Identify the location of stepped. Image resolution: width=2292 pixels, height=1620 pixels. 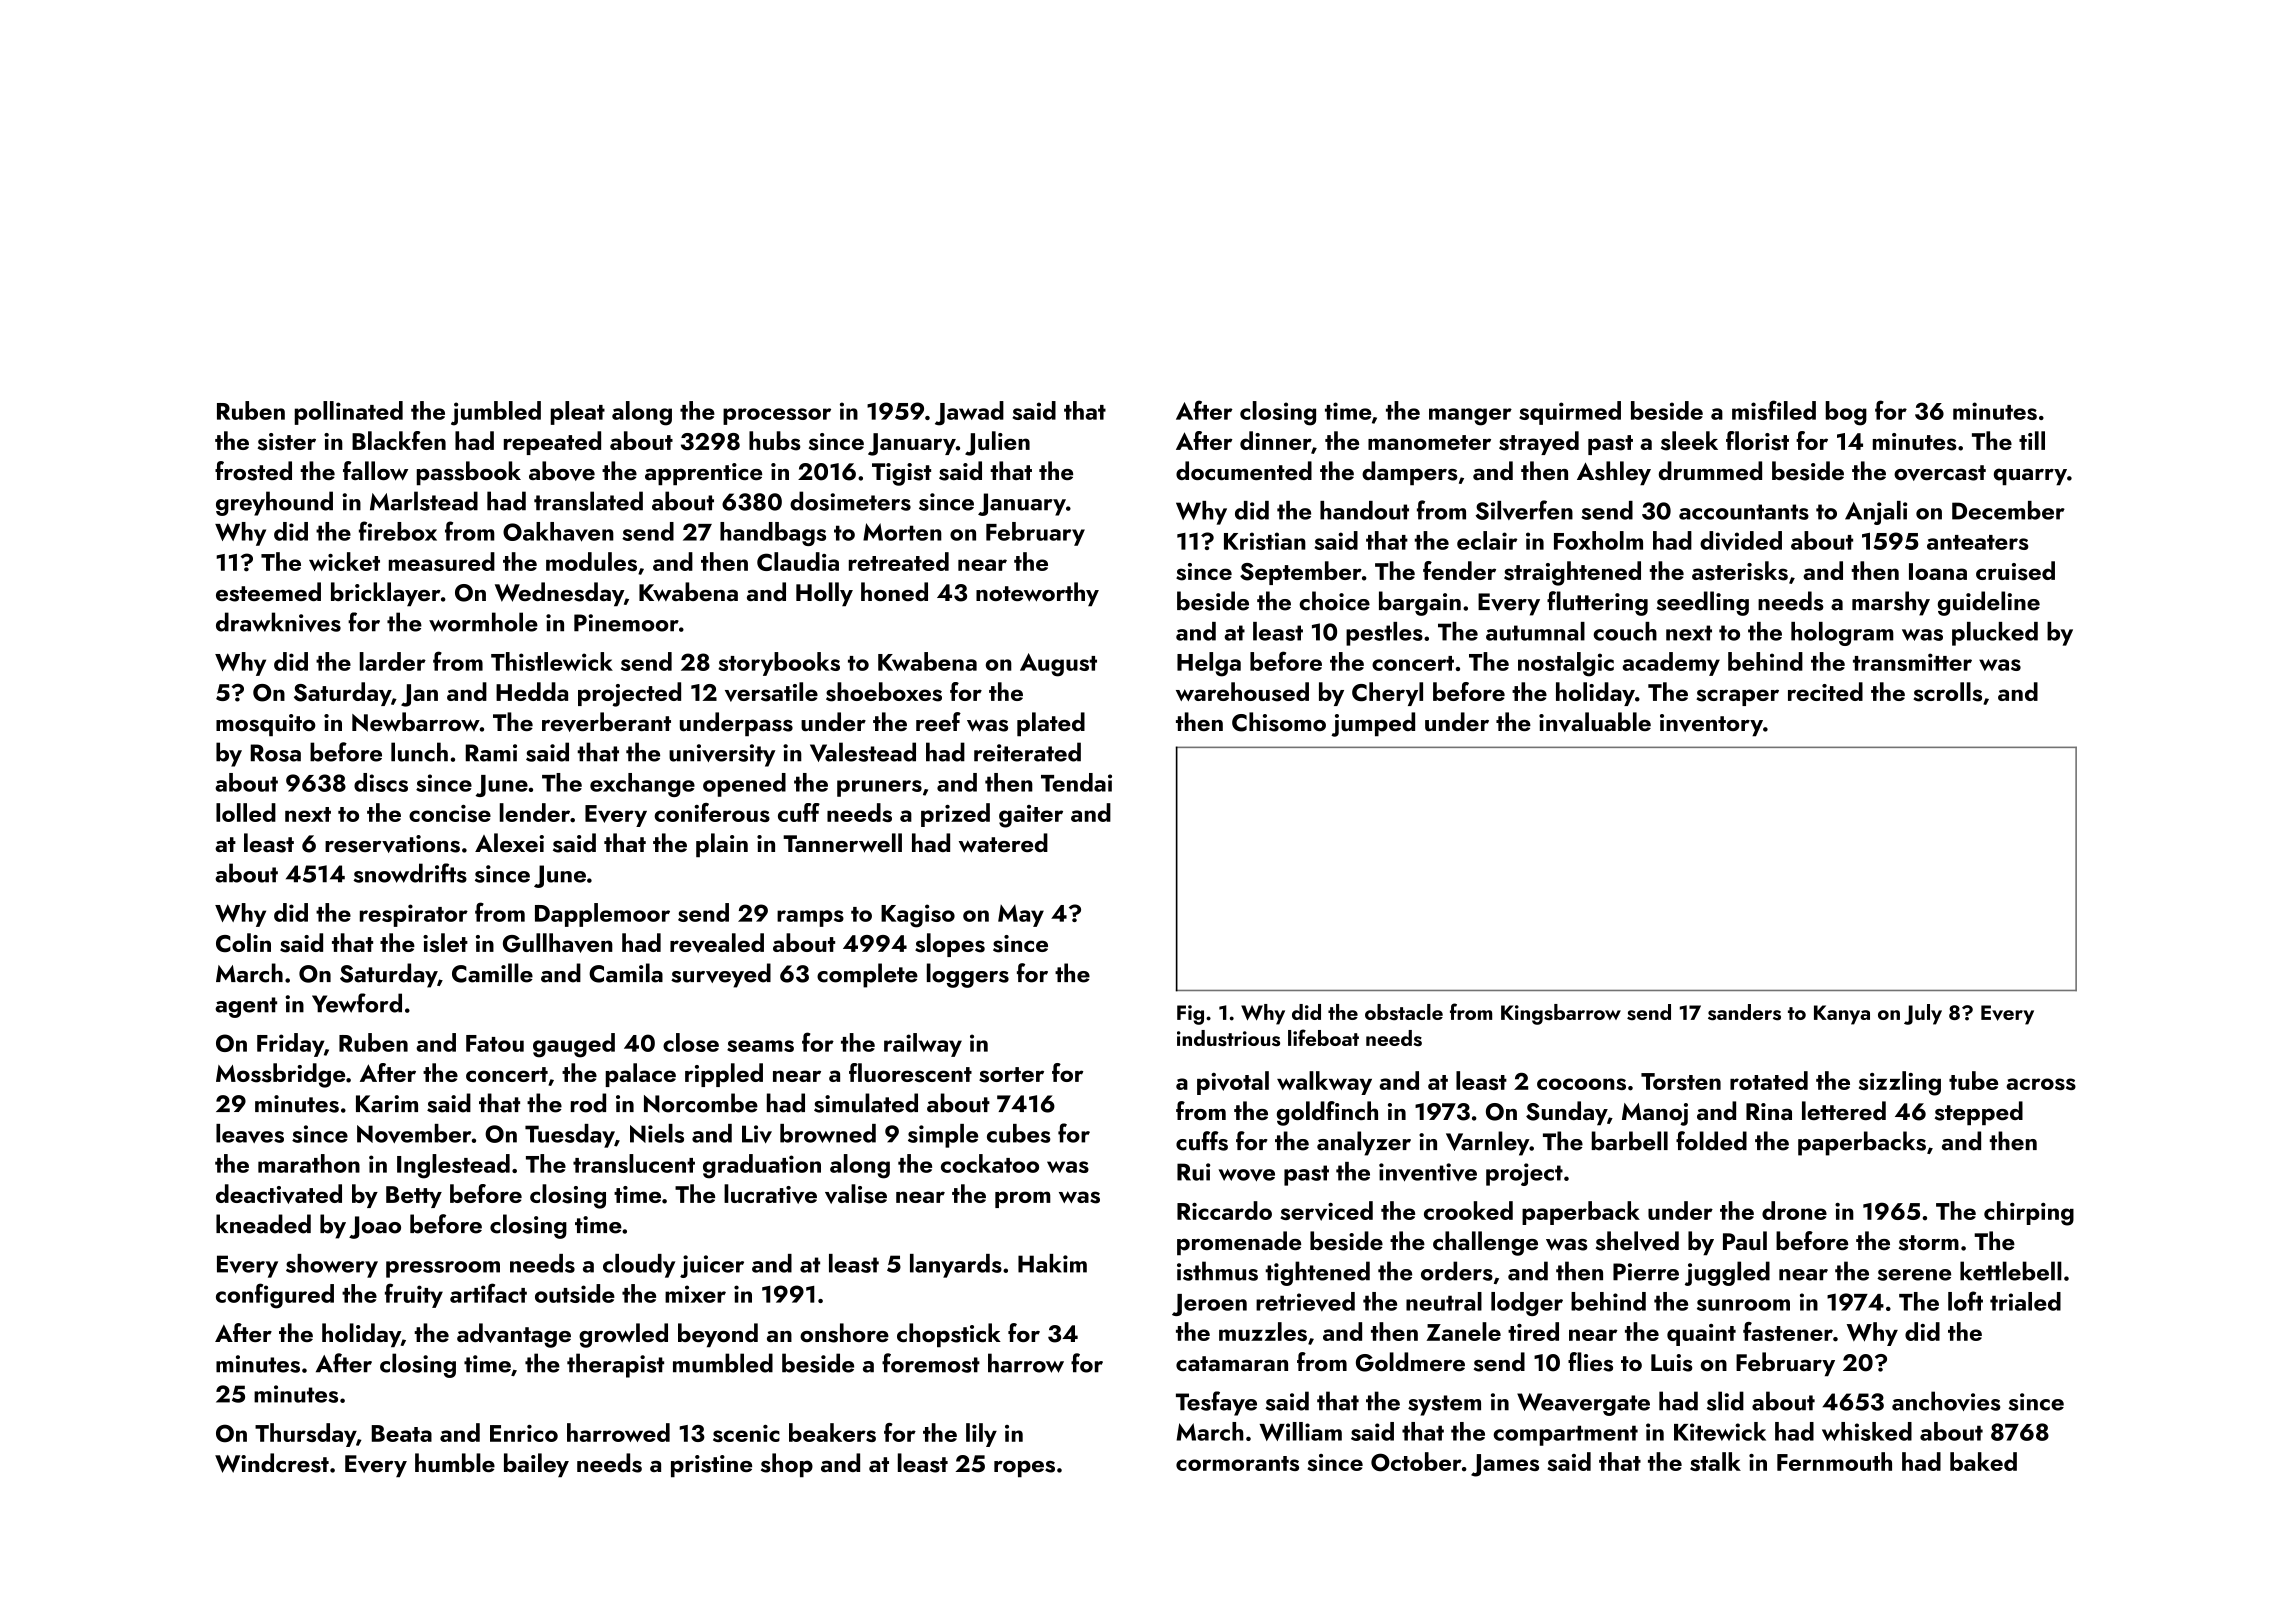
(1979, 1113).
